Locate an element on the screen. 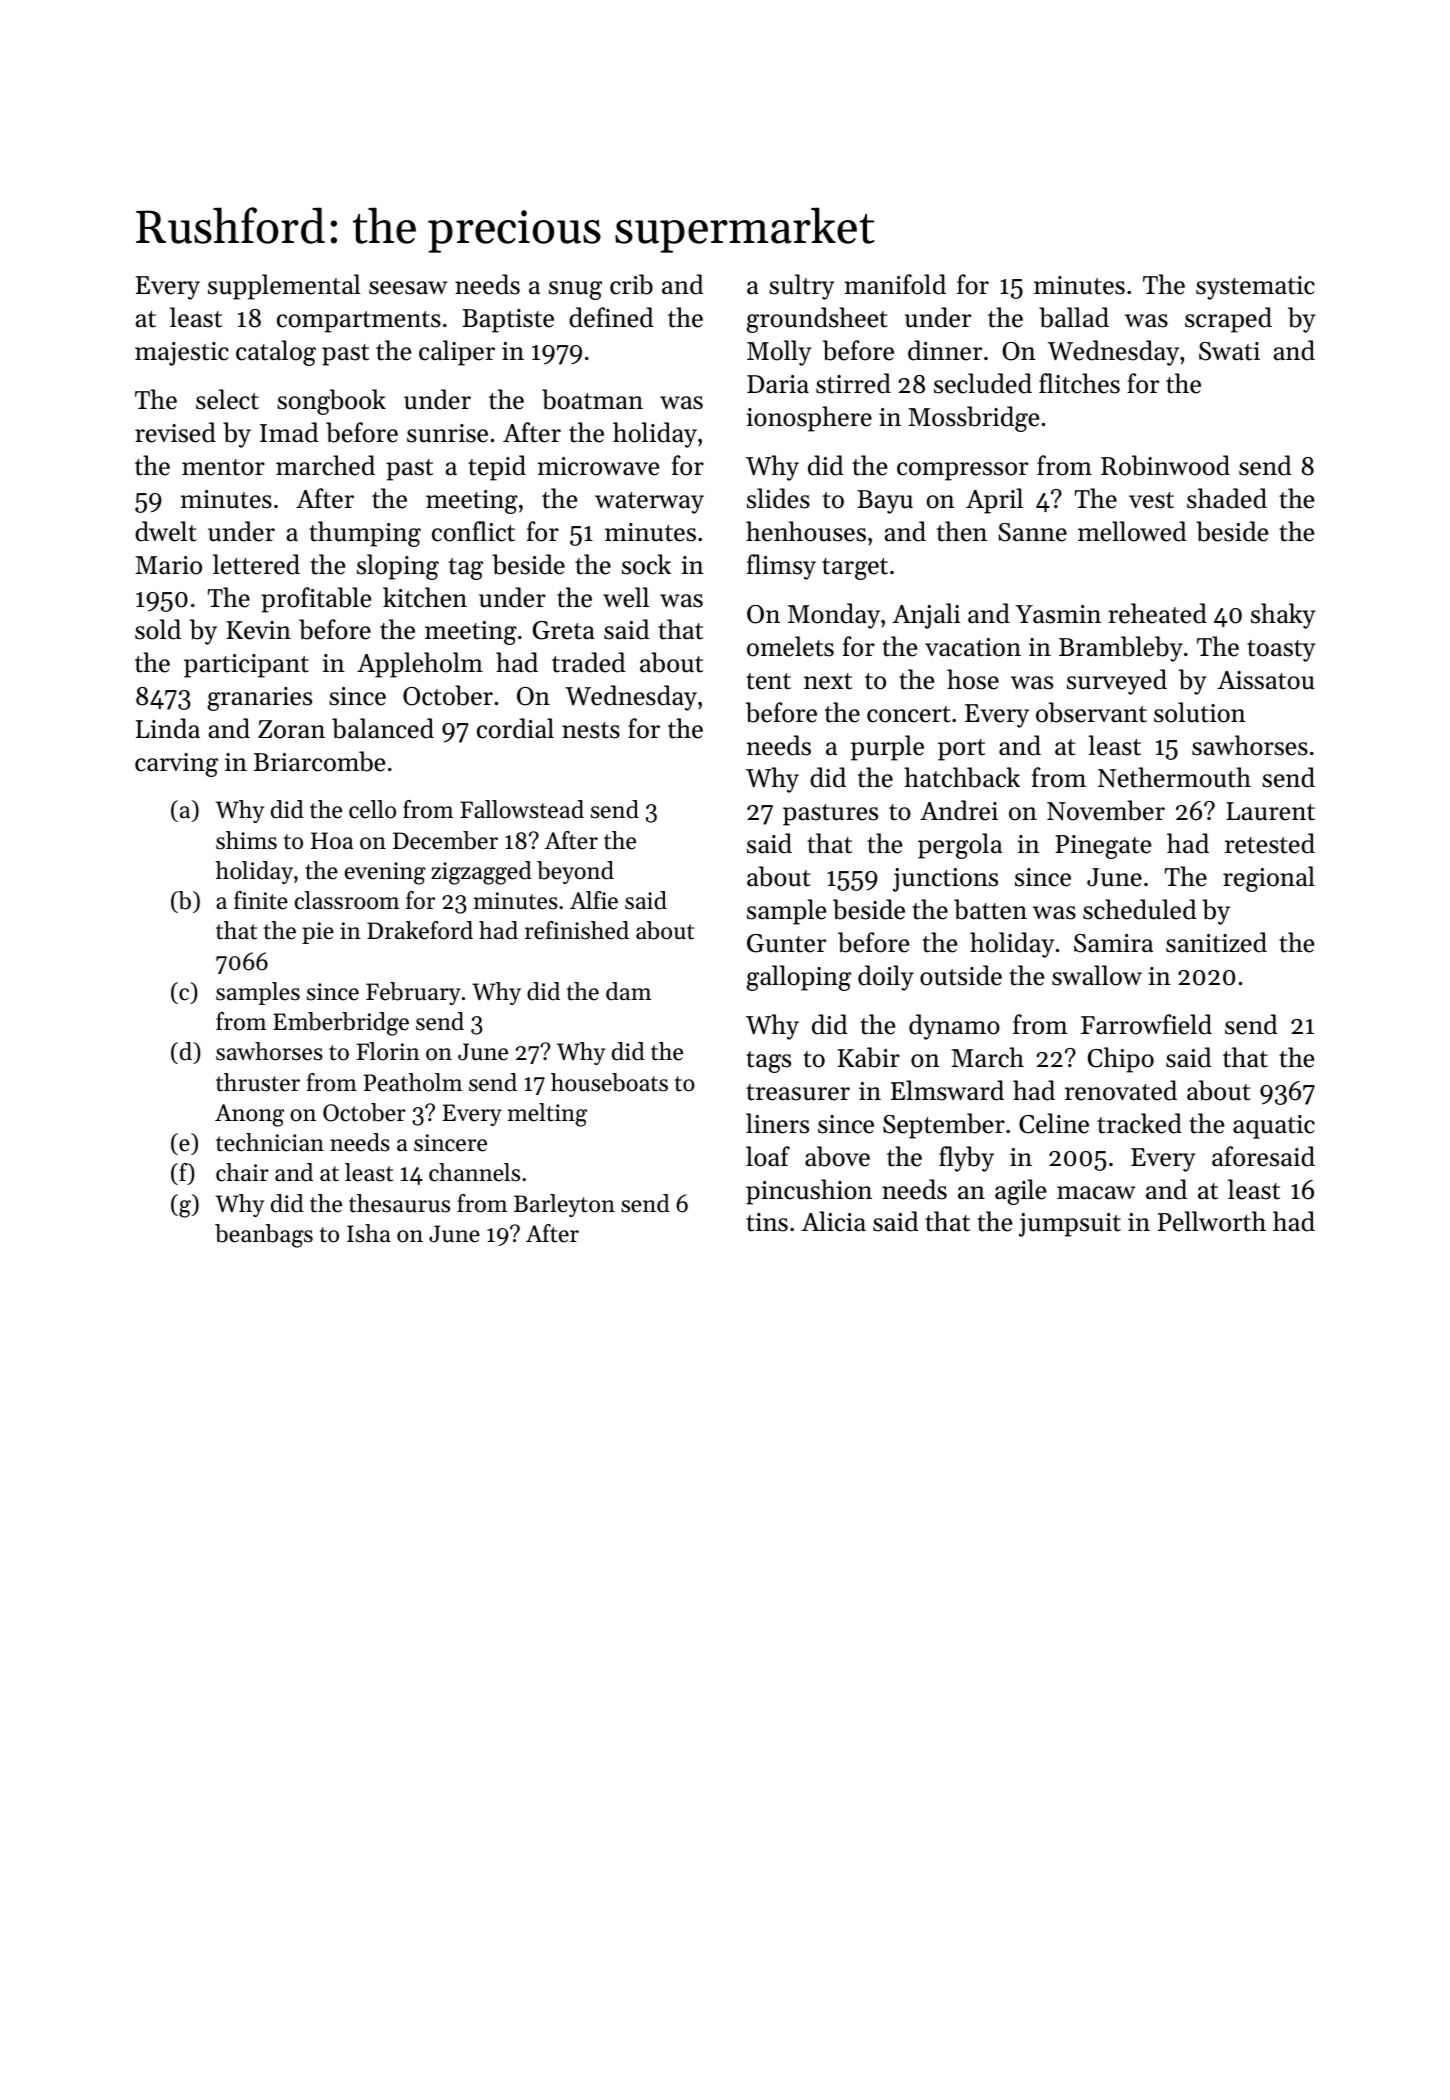 The height and width of the screenshot is (2100, 1450). systematic is located at coordinates (1255, 288).
